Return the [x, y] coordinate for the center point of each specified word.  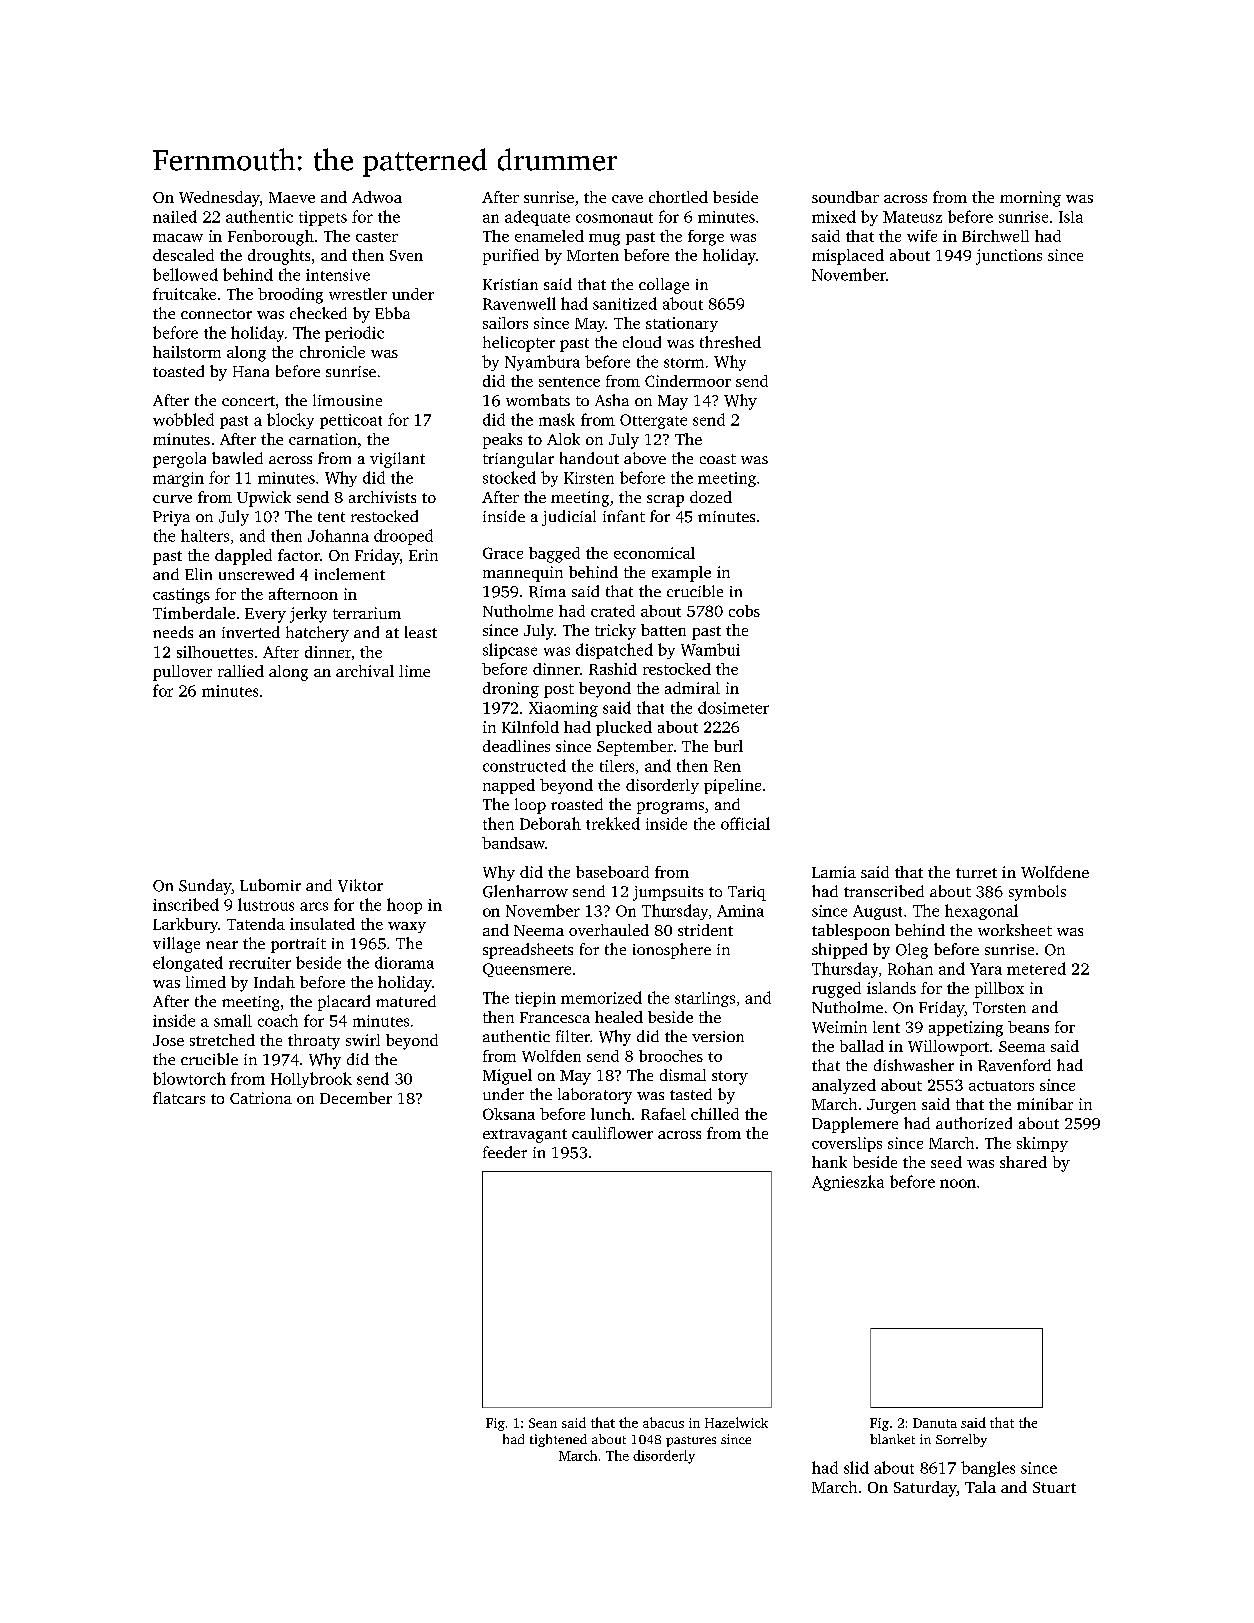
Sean [543, 1423]
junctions [1009, 257]
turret [976, 873]
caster [377, 237]
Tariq [747, 893]
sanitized [625, 303]
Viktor [360, 885]
